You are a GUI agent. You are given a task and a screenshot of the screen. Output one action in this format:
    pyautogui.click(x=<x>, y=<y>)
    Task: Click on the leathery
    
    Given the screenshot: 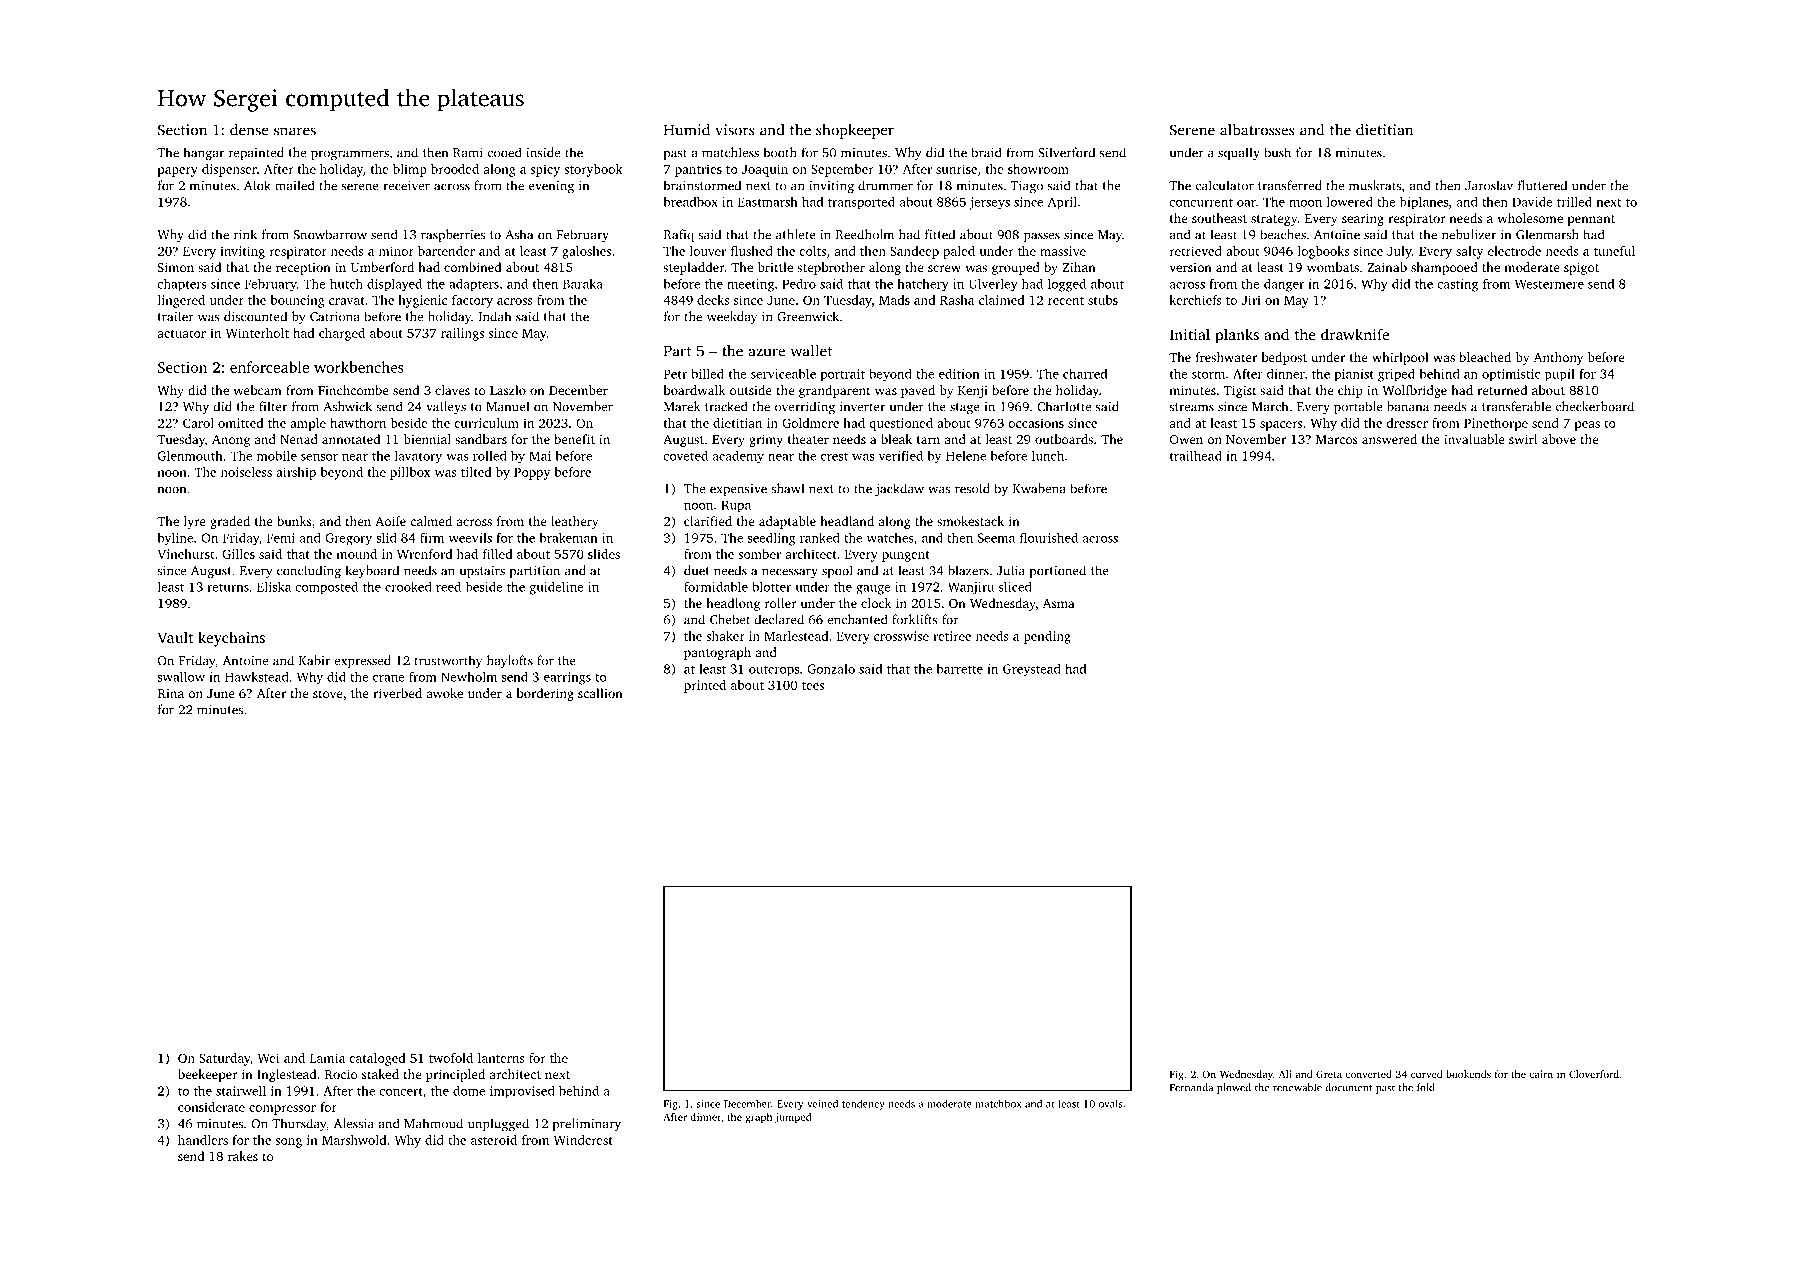 What is the action you would take?
    pyautogui.click(x=575, y=522)
